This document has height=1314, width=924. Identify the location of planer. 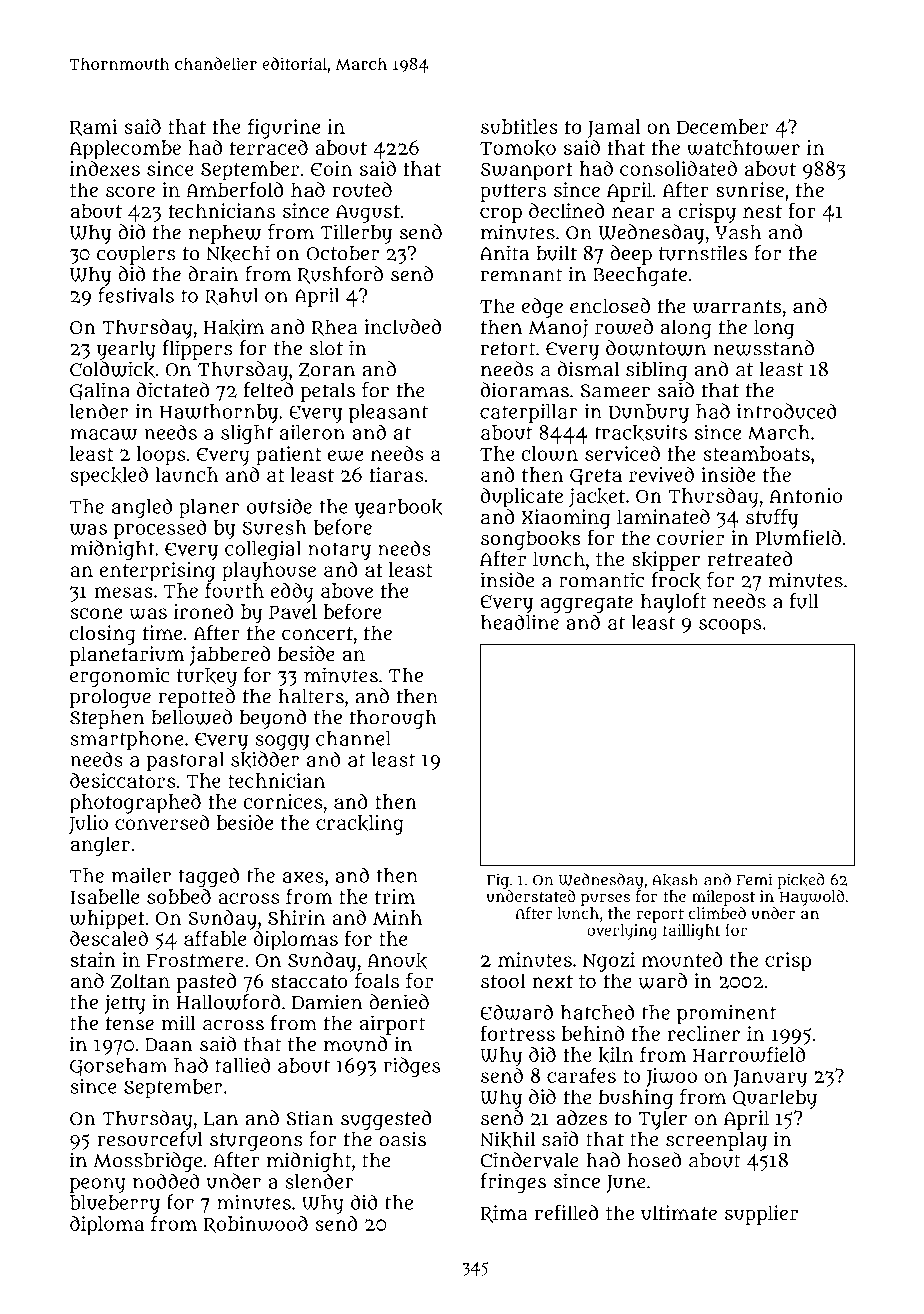
(209, 508).
